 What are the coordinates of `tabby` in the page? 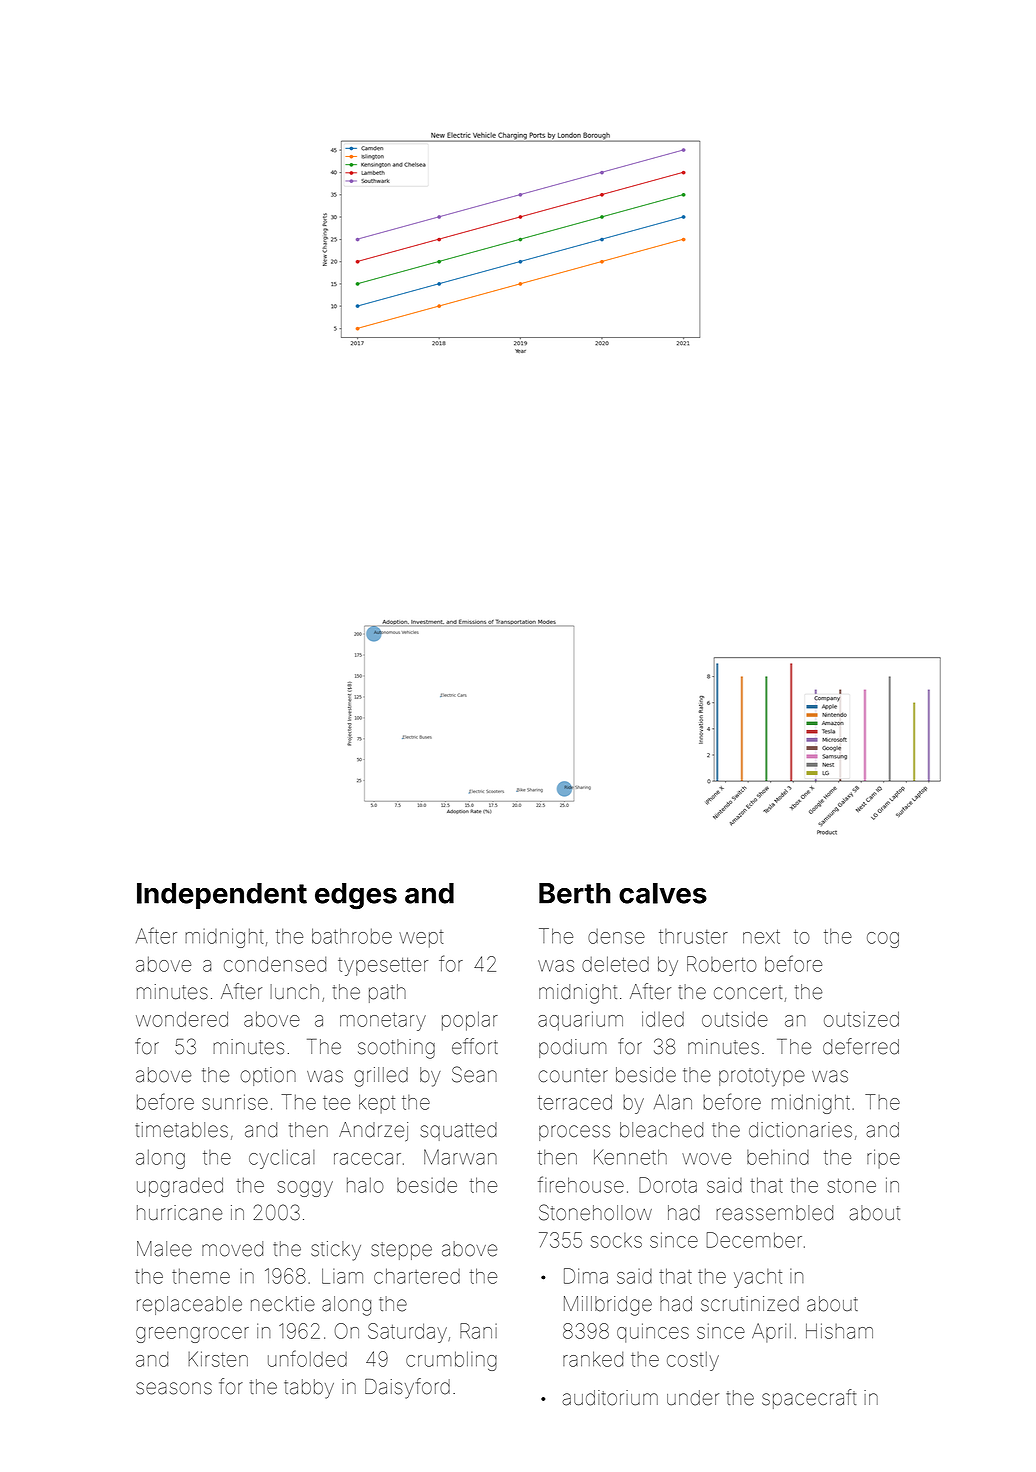 It's located at (309, 1389).
